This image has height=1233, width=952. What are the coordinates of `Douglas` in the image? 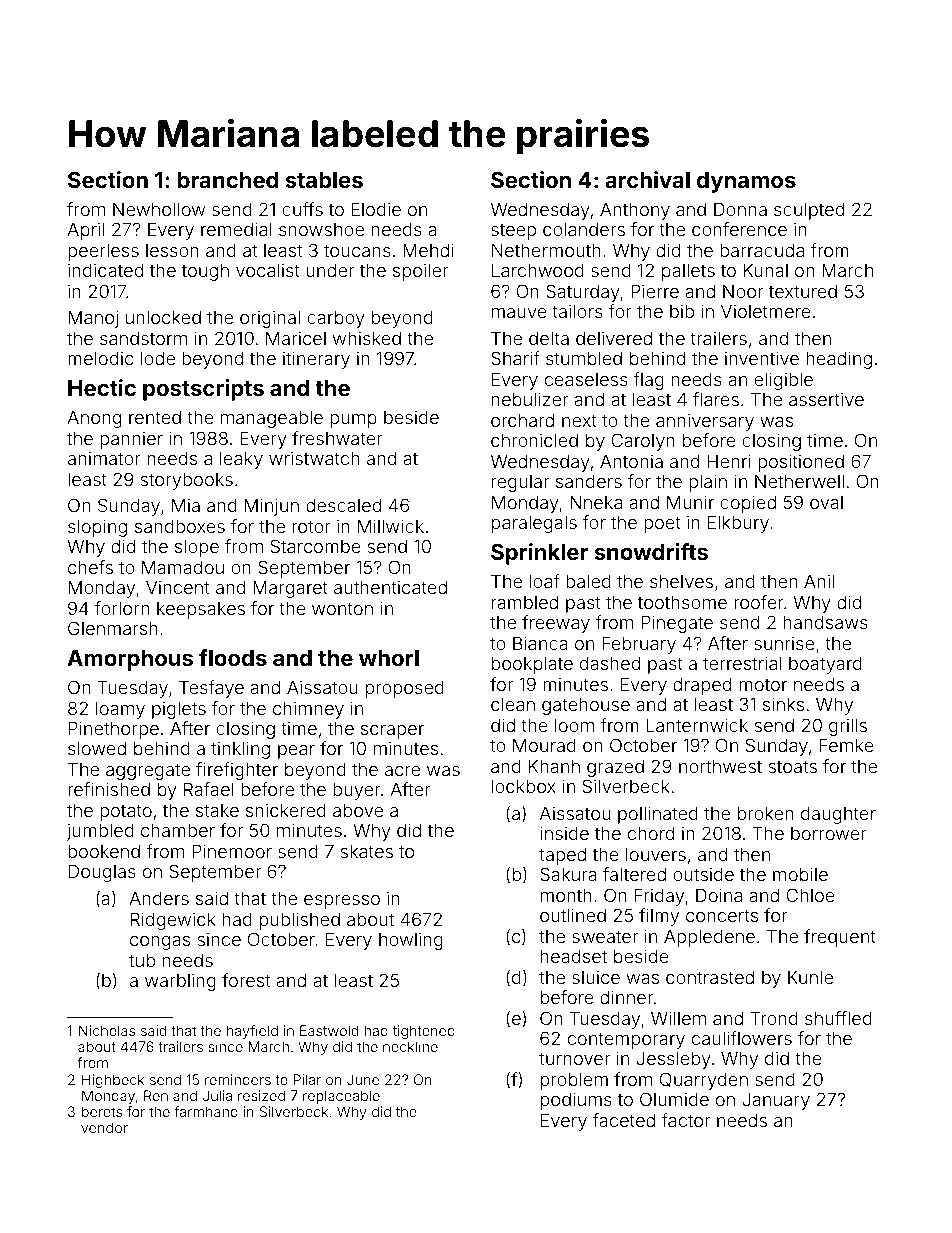 It's located at (102, 873).
